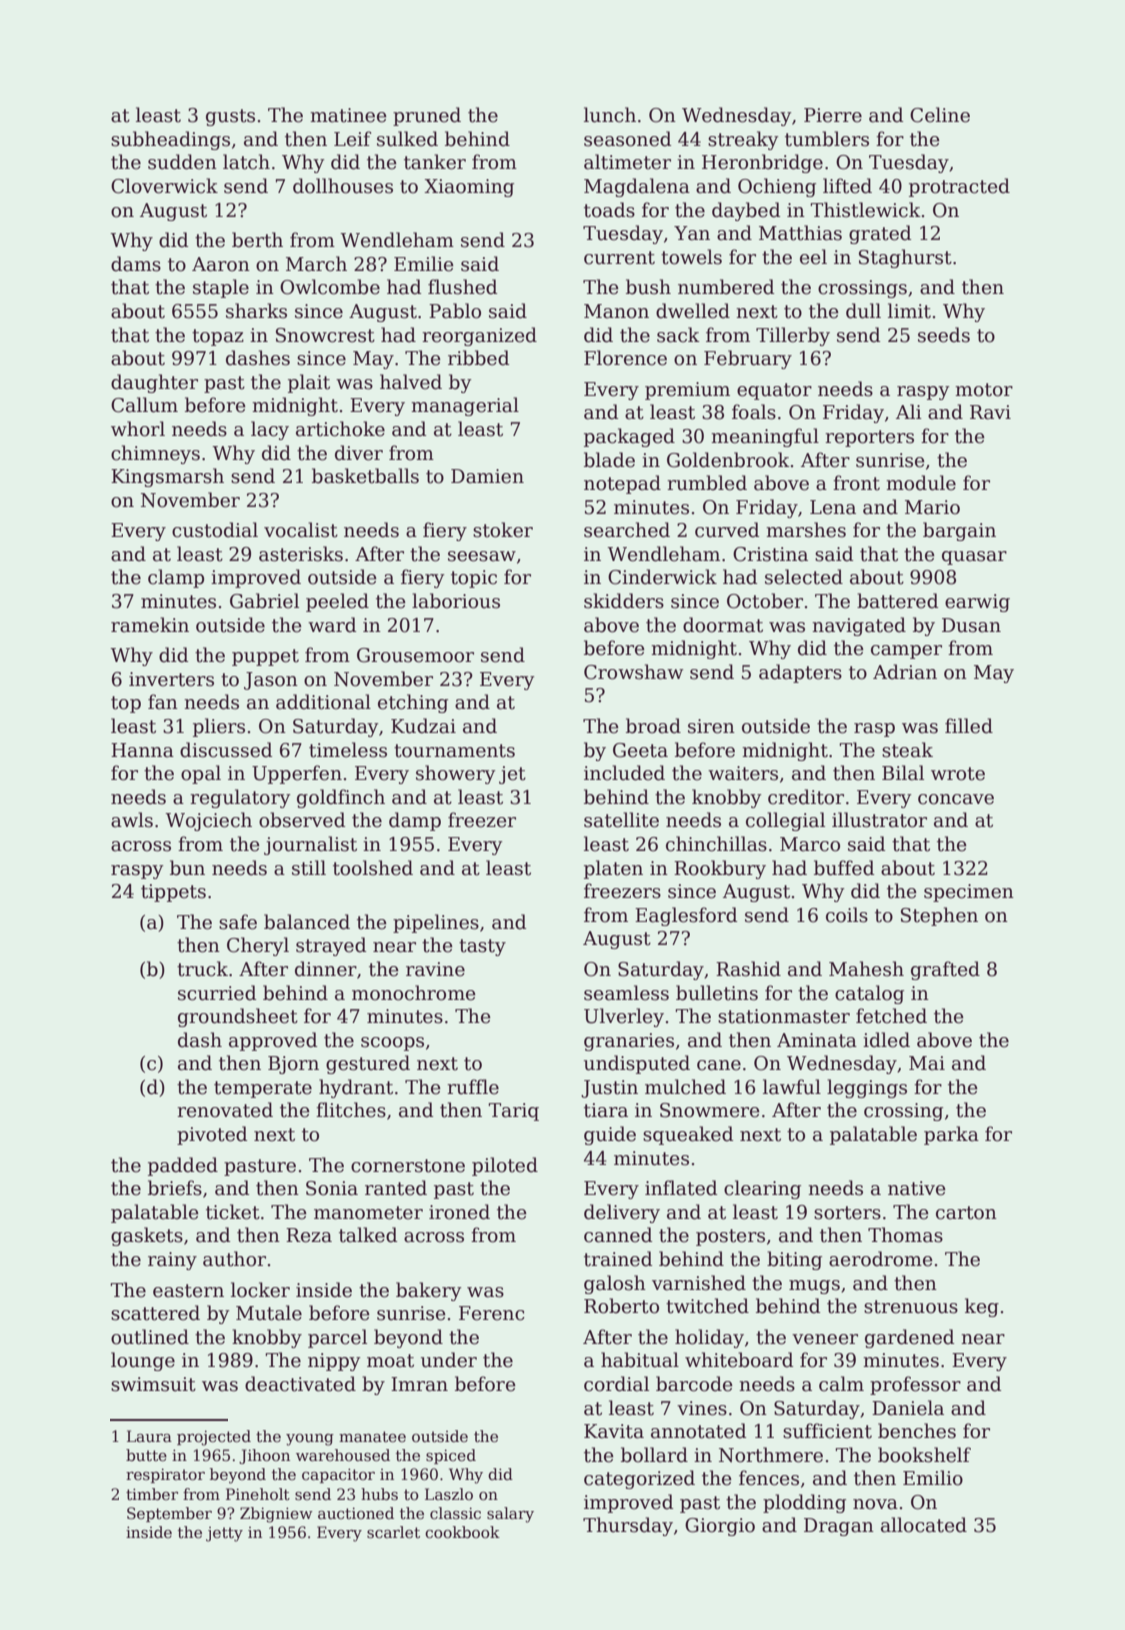  I want to click on notepad, so click(622, 484).
